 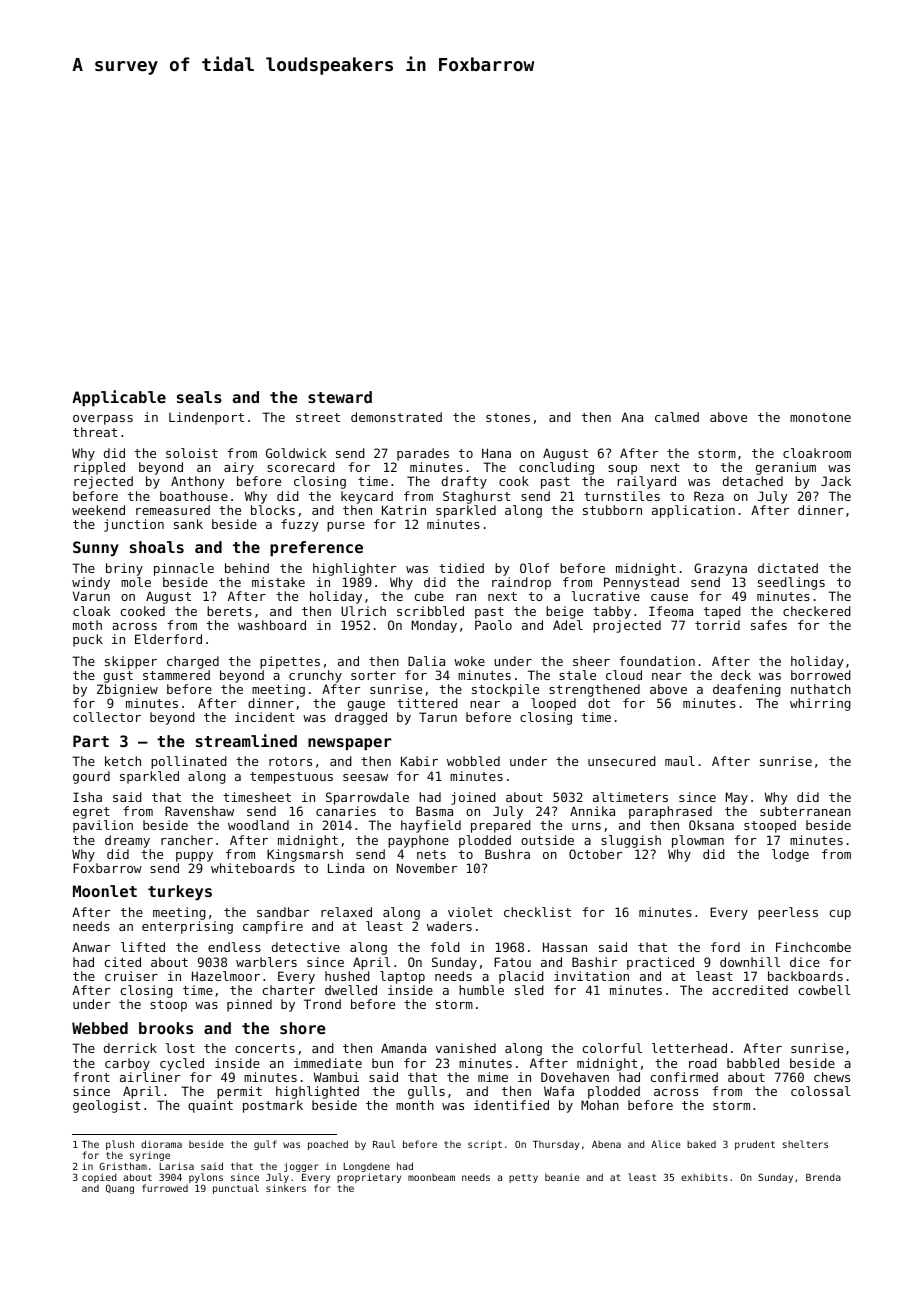 What do you see at coordinates (805, 962) in the screenshot?
I see `dice` at bounding box center [805, 962].
